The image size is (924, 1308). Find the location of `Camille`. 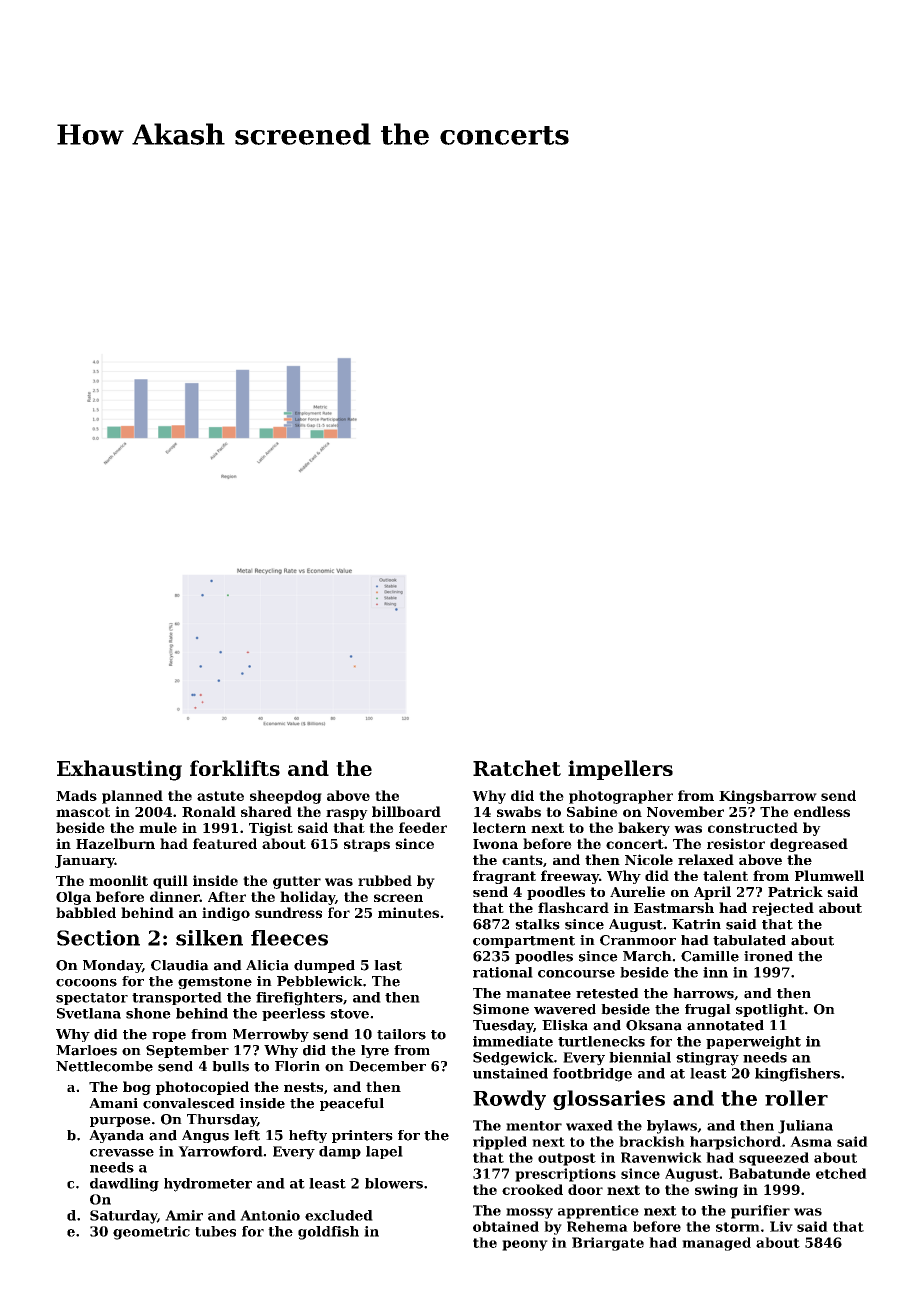

Camille is located at coordinates (710, 956).
